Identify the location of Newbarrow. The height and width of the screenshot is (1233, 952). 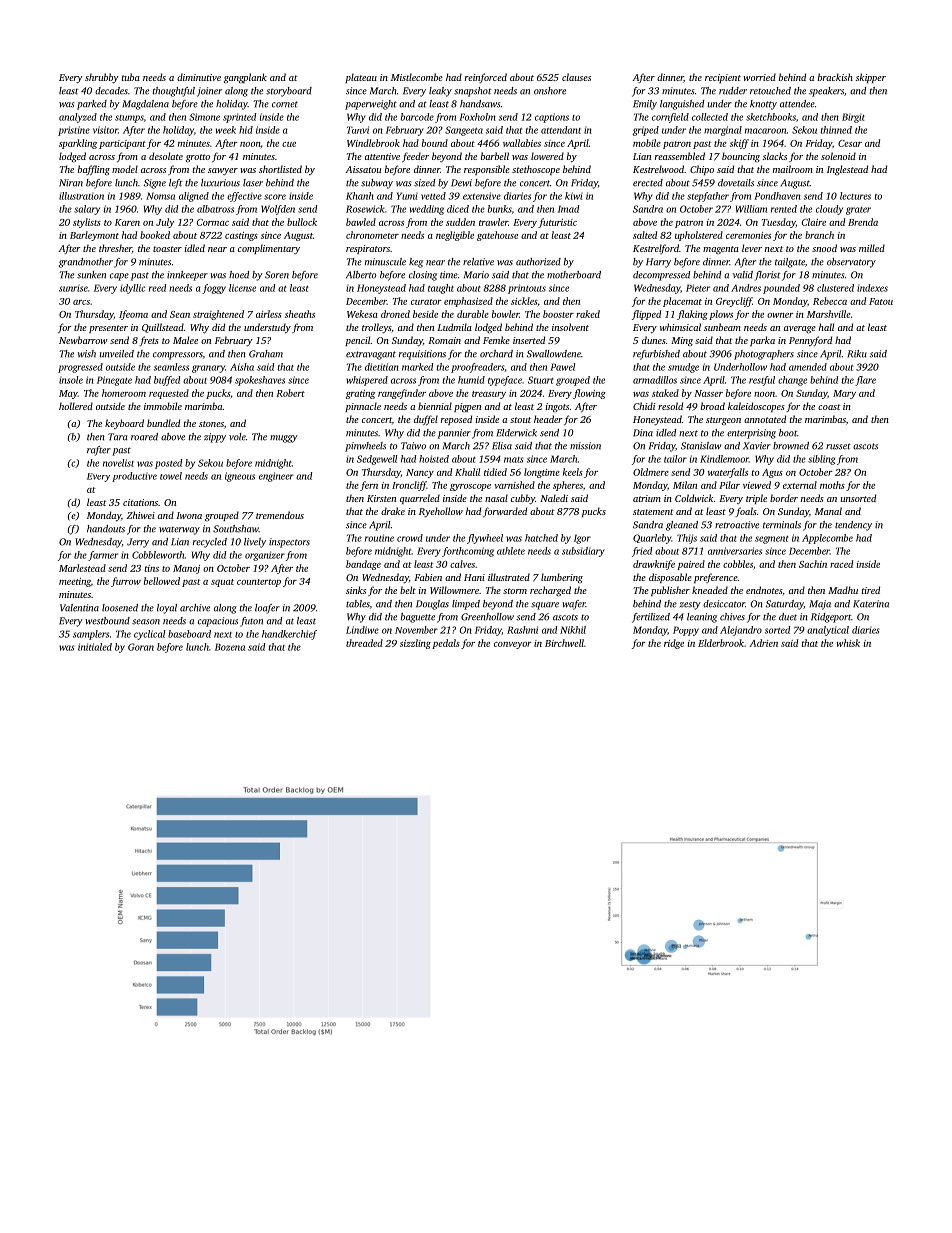
(83, 340).
